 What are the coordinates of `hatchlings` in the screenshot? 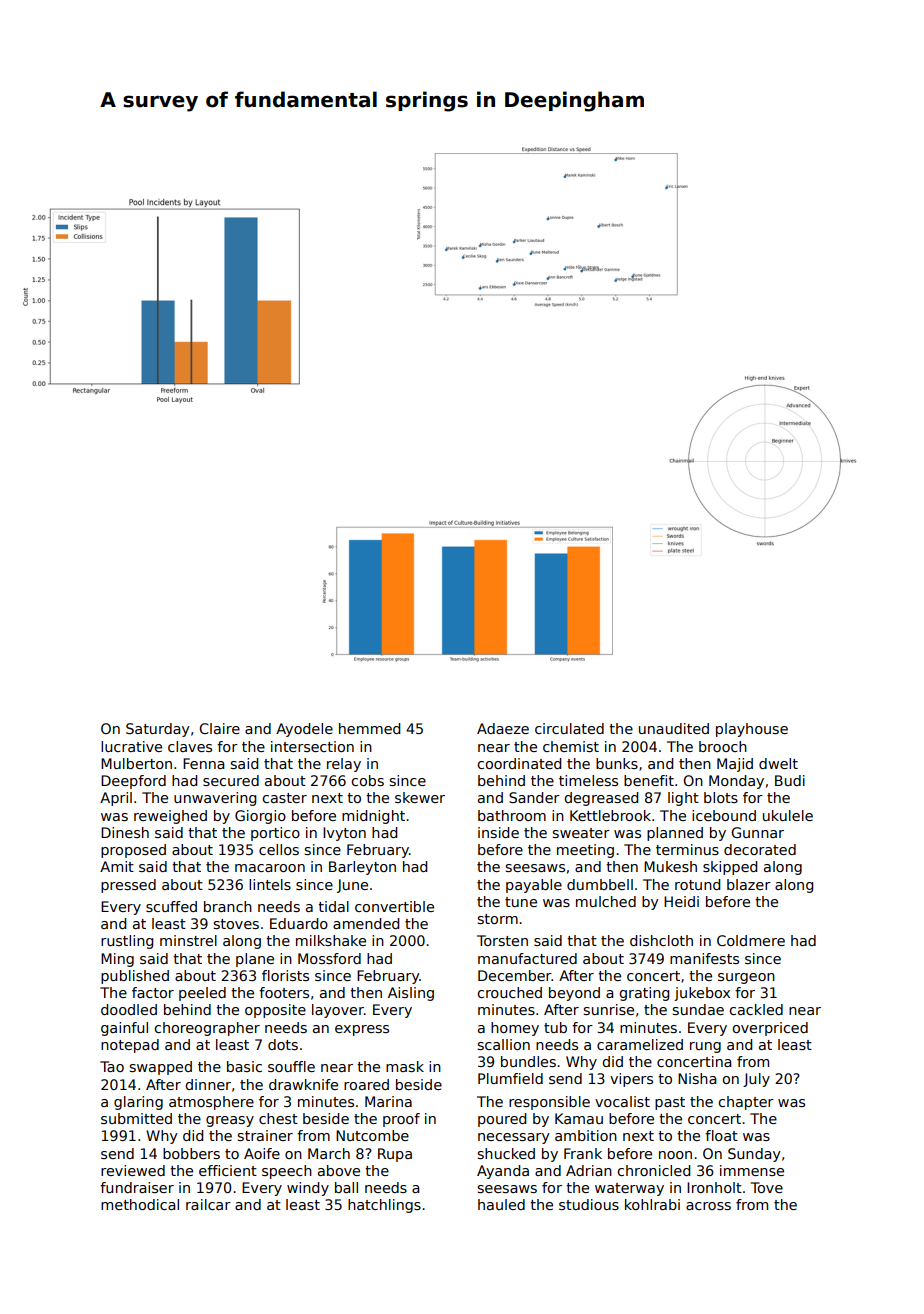 It's located at (384, 1206).
